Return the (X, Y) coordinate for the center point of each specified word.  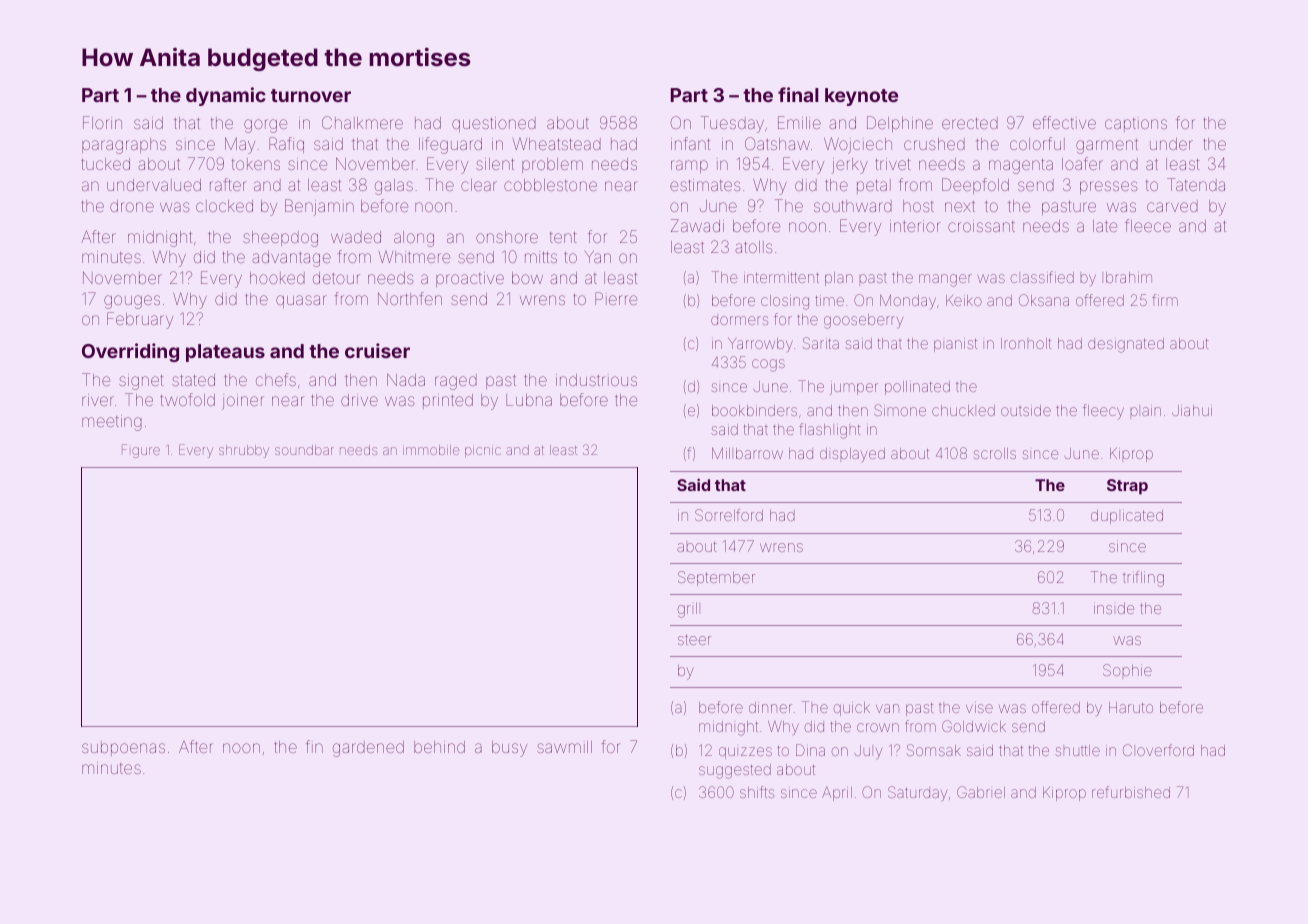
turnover (311, 95)
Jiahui (1192, 410)
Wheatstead (557, 144)
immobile (431, 450)
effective (1064, 122)
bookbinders (754, 410)
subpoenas (123, 748)
